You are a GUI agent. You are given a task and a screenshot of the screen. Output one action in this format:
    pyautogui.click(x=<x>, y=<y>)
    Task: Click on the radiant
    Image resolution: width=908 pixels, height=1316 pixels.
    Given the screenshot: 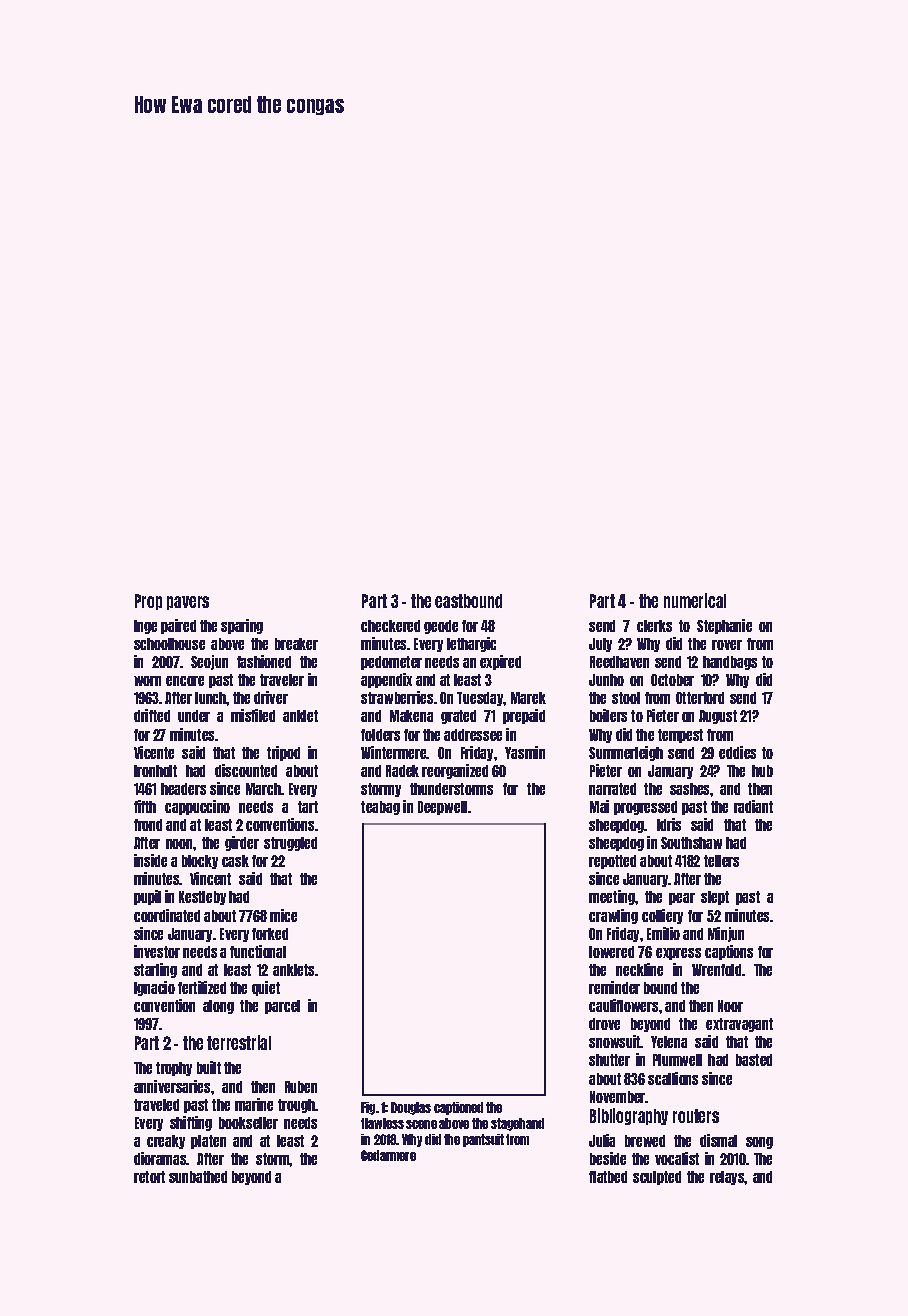 What is the action you would take?
    pyautogui.click(x=753, y=806)
